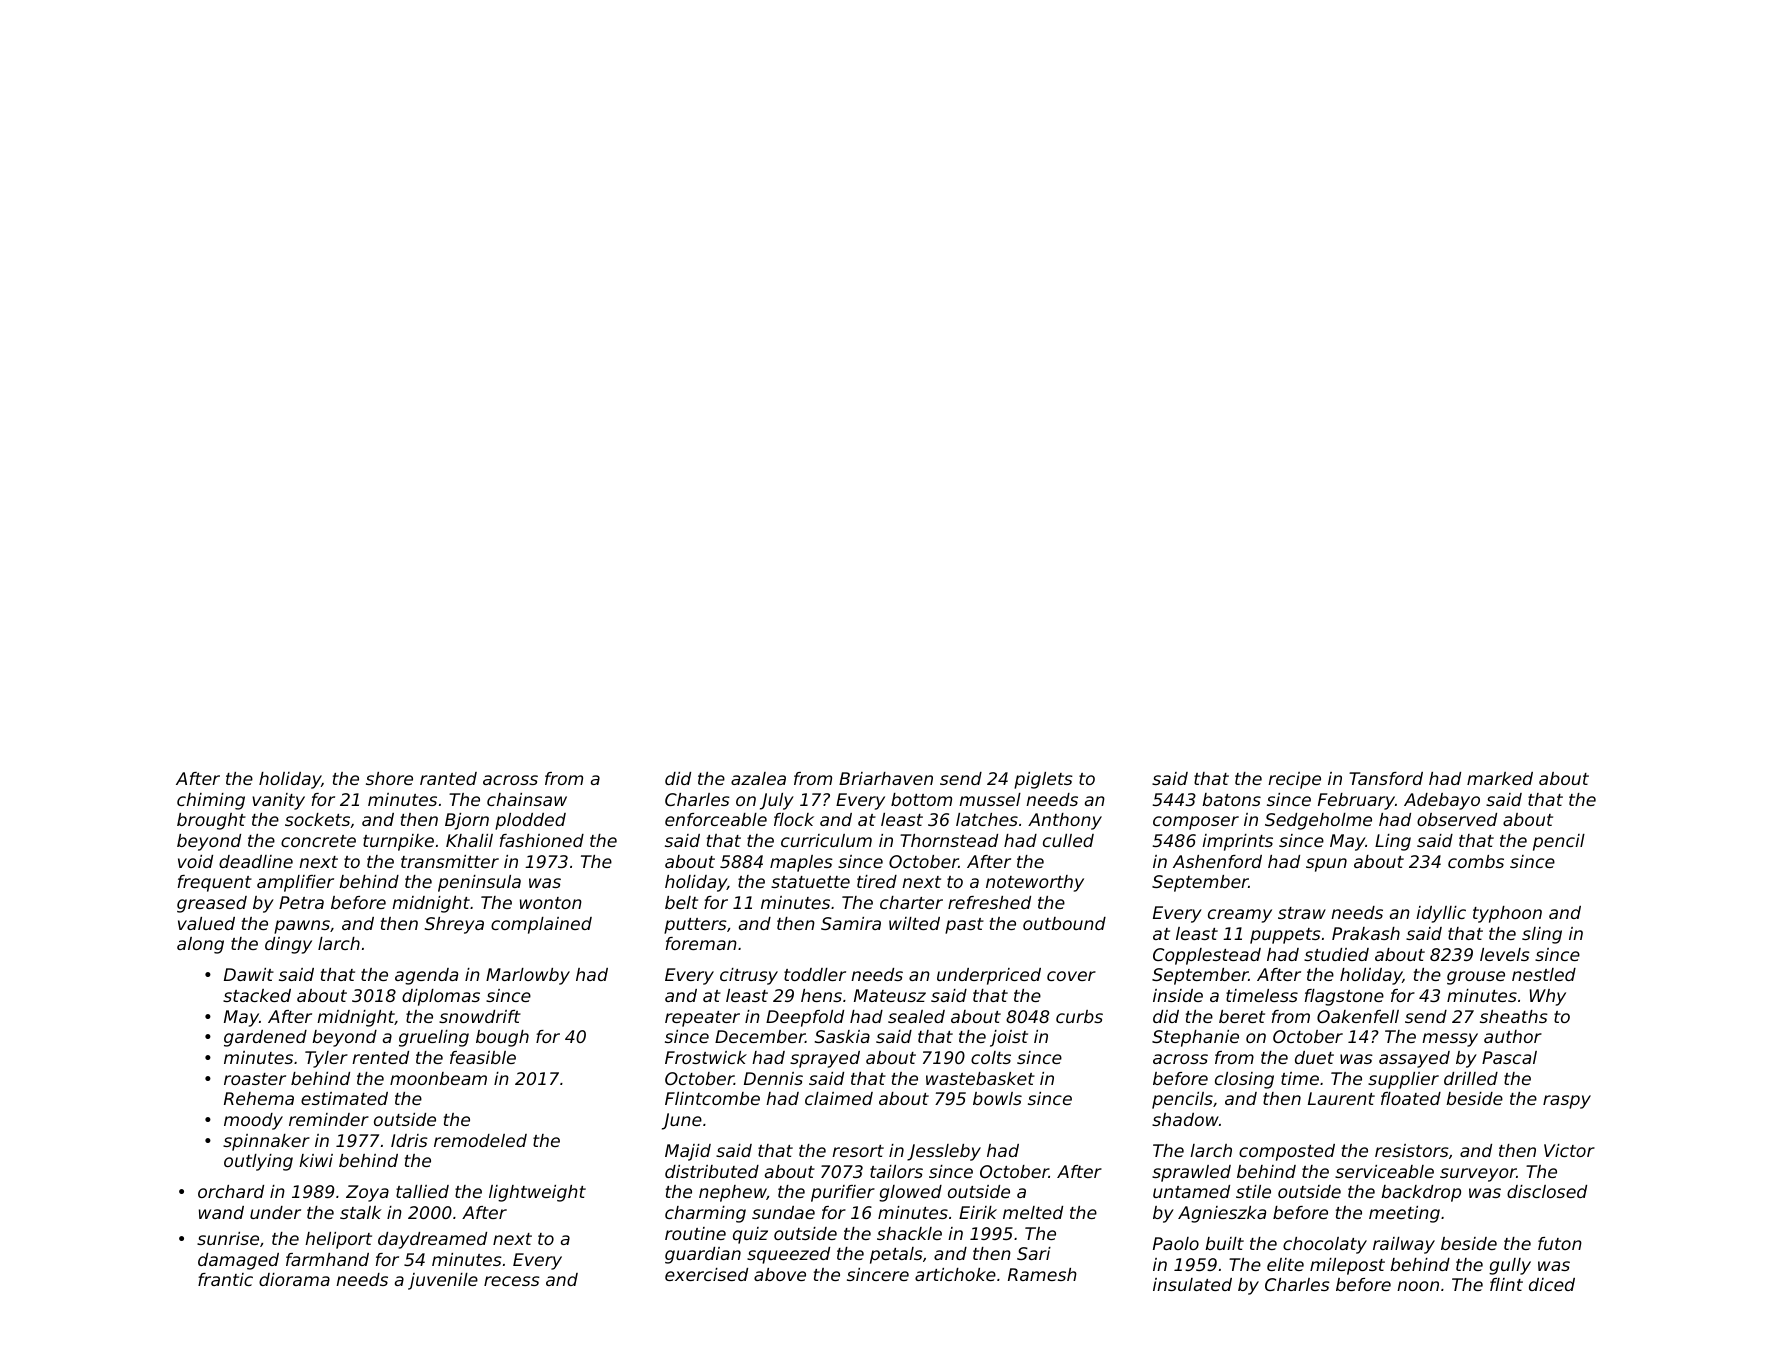  Describe the element at coordinates (438, 1078) in the image. I see `moonbeam` at that location.
